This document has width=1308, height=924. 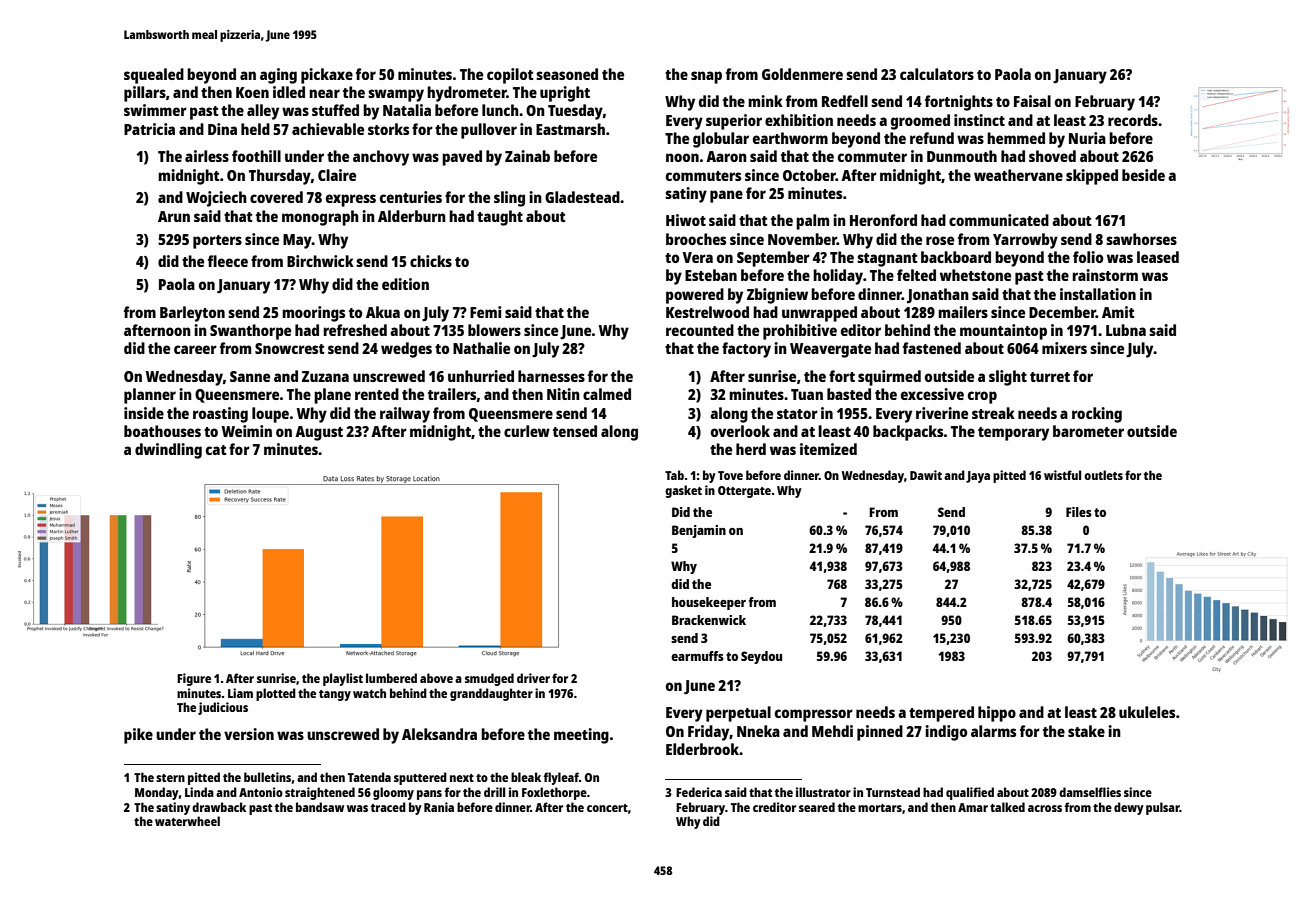 What do you see at coordinates (709, 603) in the document?
I see `housekeeper` at bounding box center [709, 603].
